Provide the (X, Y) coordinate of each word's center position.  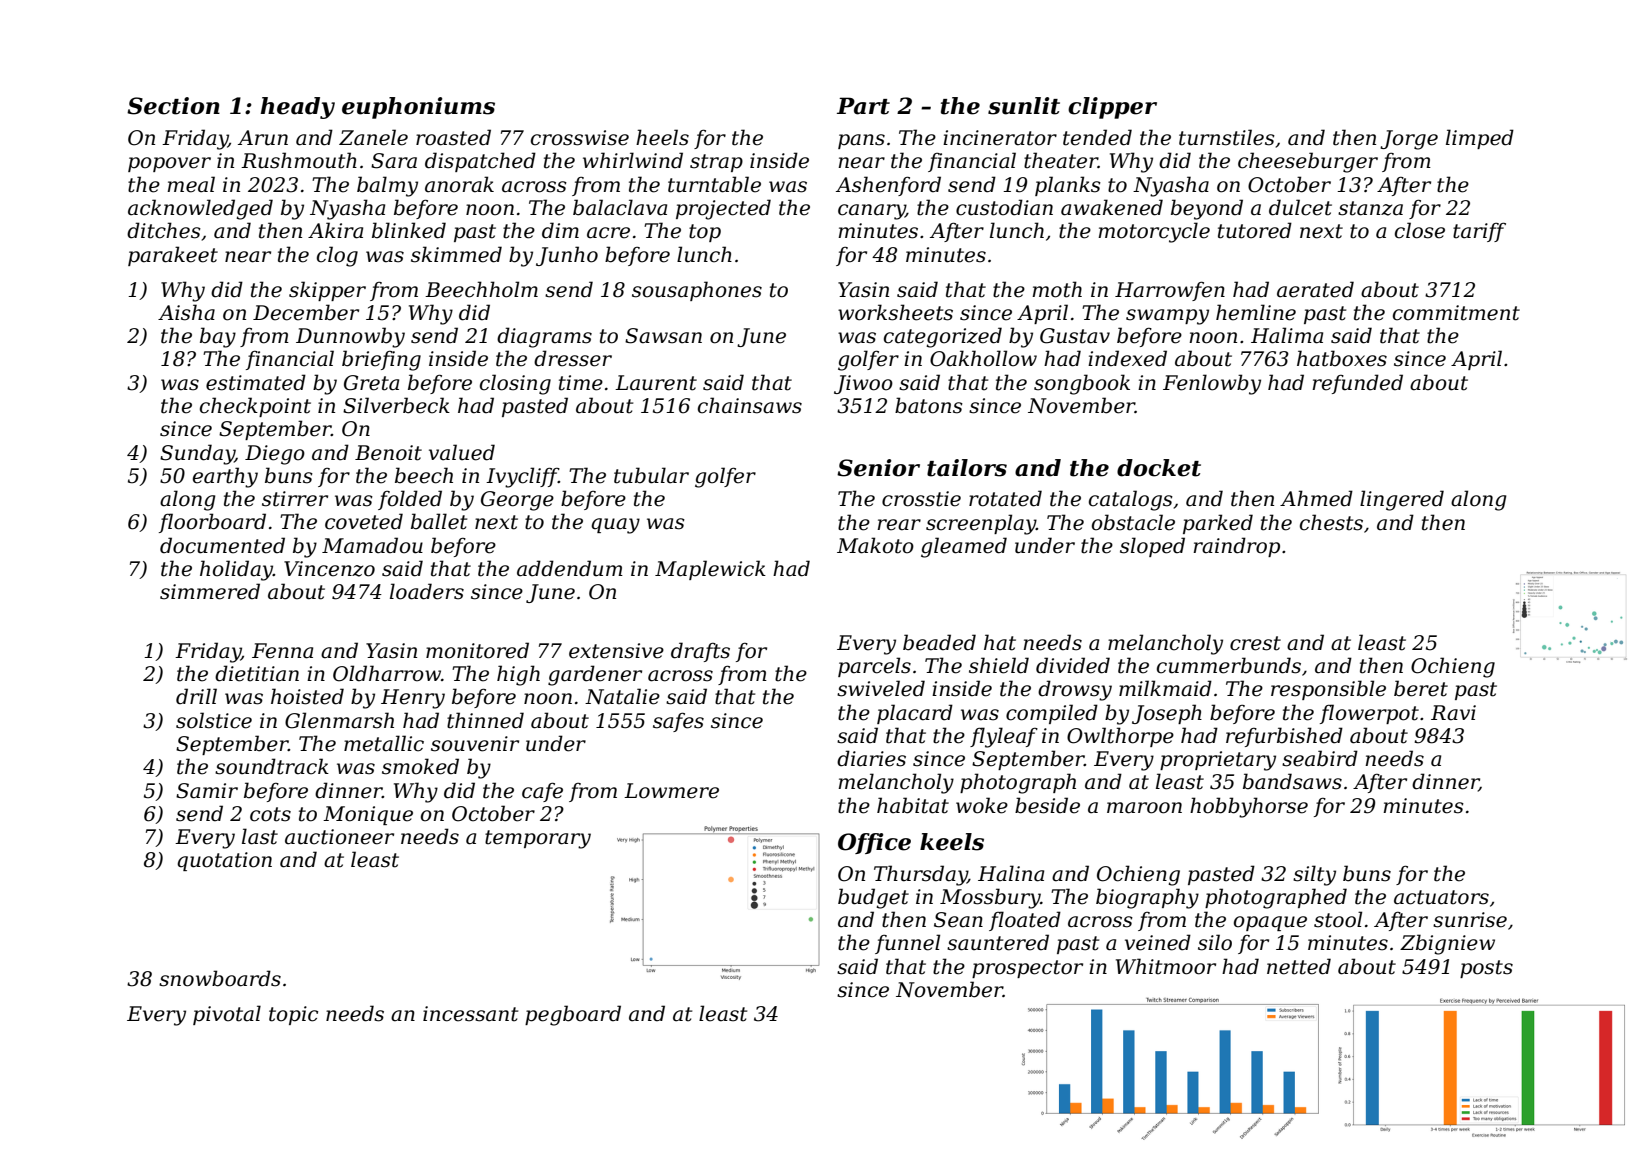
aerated (1315, 289)
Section (173, 106)
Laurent (656, 383)
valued (462, 452)
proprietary (1218, 761)
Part (863, 106)
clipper (1112, 108)
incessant (470, 1014)
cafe (542, 792)
